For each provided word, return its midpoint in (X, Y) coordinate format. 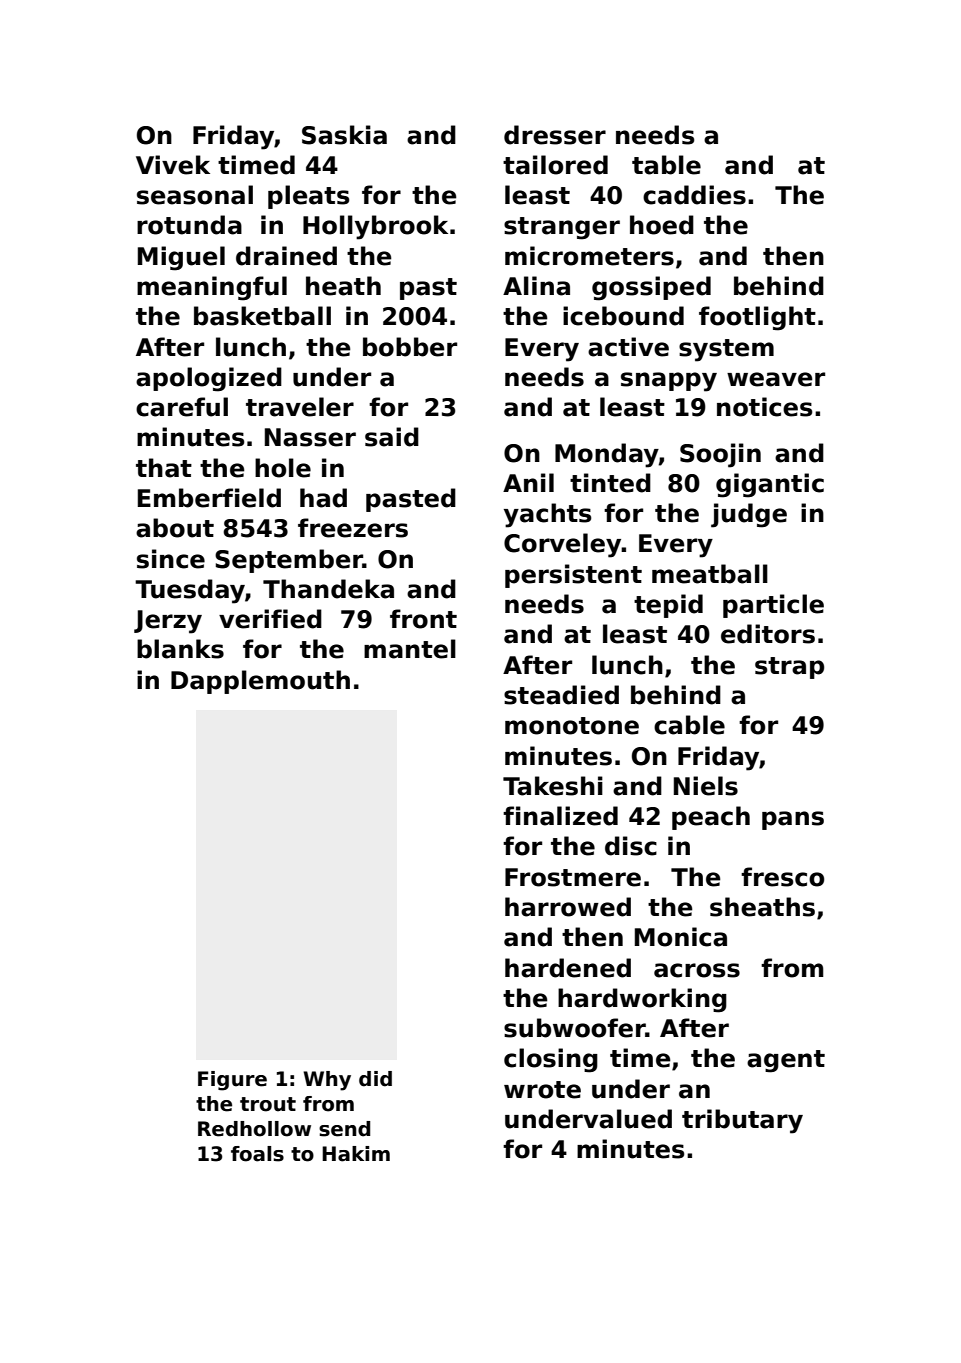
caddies (694, 195)
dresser (555, 135)
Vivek (173, 165)
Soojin (720, 455)
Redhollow (254, 1129)
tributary (742, 1121)
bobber (410, 347)
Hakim (356, 1154)
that (164, 468)
